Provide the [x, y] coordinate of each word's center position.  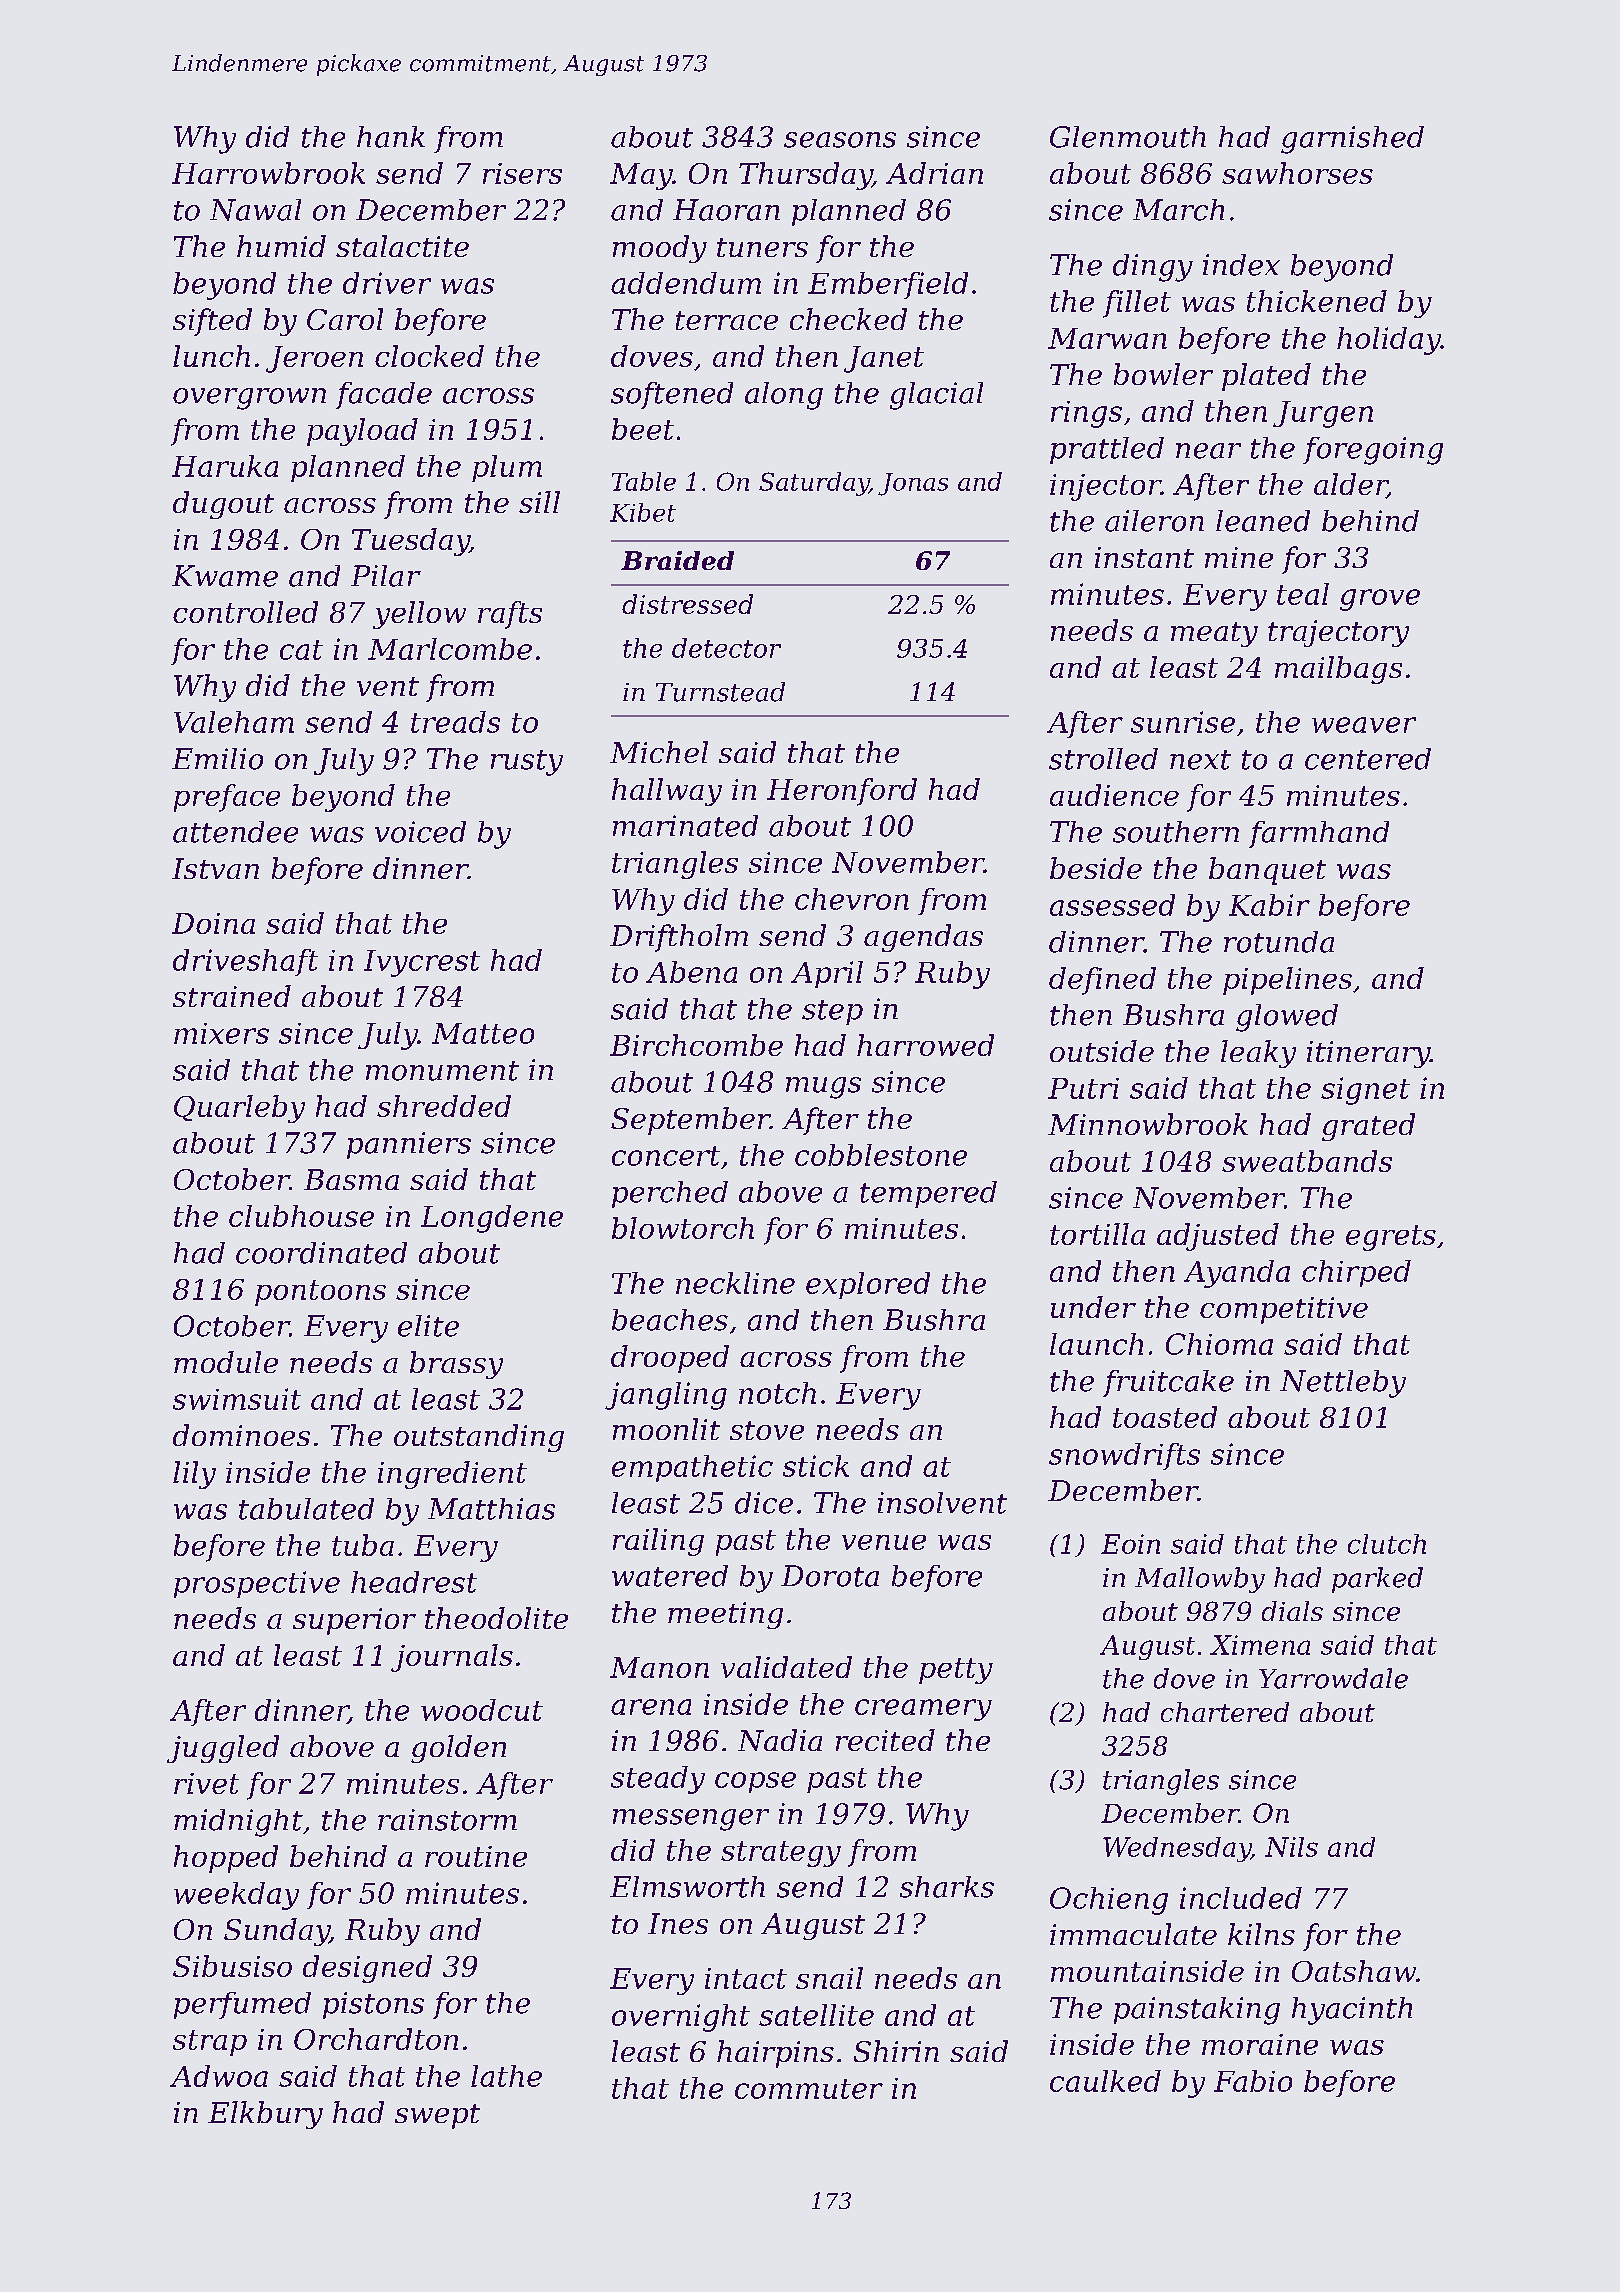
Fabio [1253, 2081]
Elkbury [265, 2115]
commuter [809, 2089]
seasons [840, 140]
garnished [1352, 140]
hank [391, 137]
